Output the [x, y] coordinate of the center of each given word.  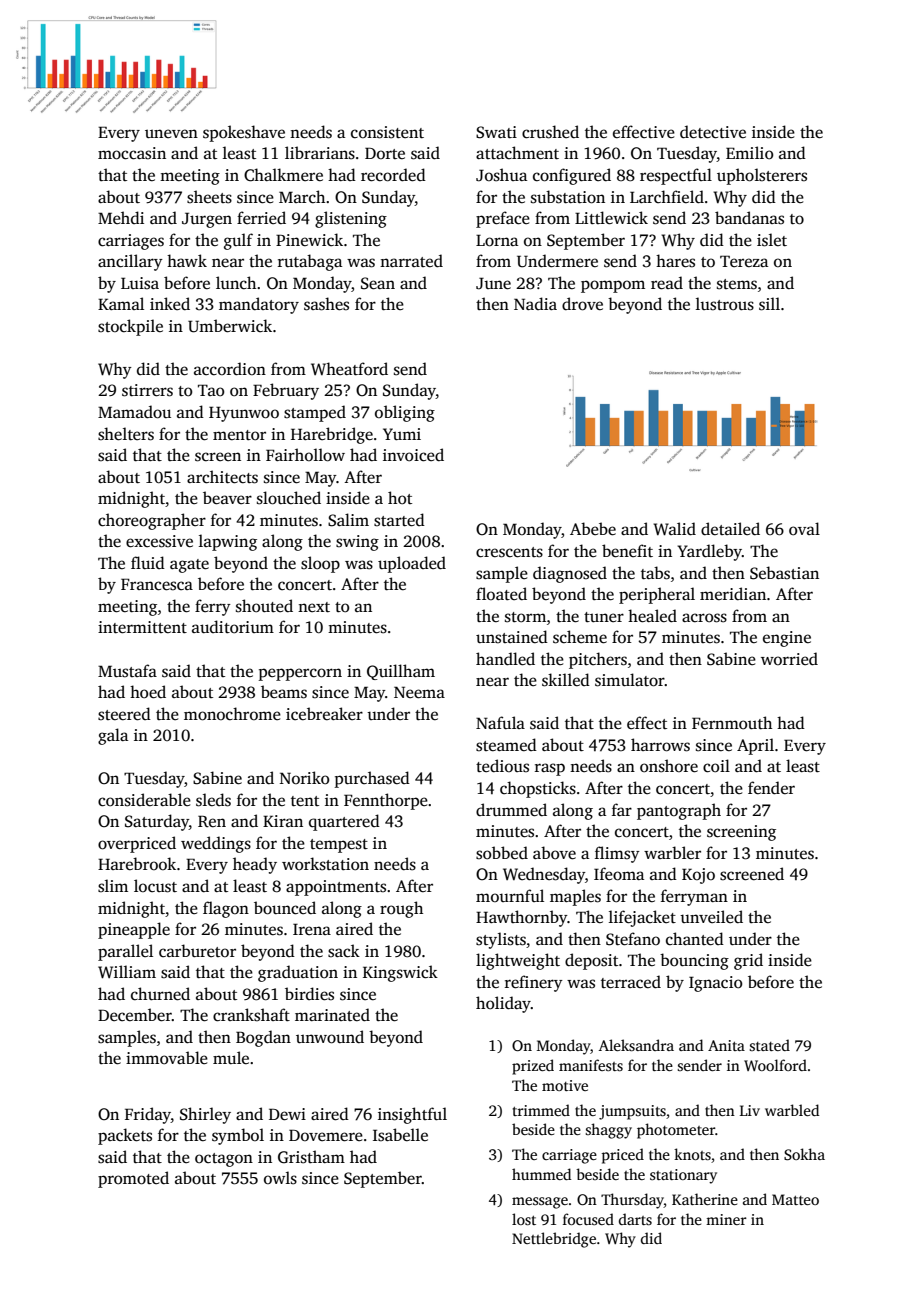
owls [280, 1178]
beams [284, 692]
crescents [509, 552]
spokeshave [244, 133]
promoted [133, 1179]
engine [787, 639]
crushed [550, 132]
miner [726, 1219]
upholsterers [762, 176]
